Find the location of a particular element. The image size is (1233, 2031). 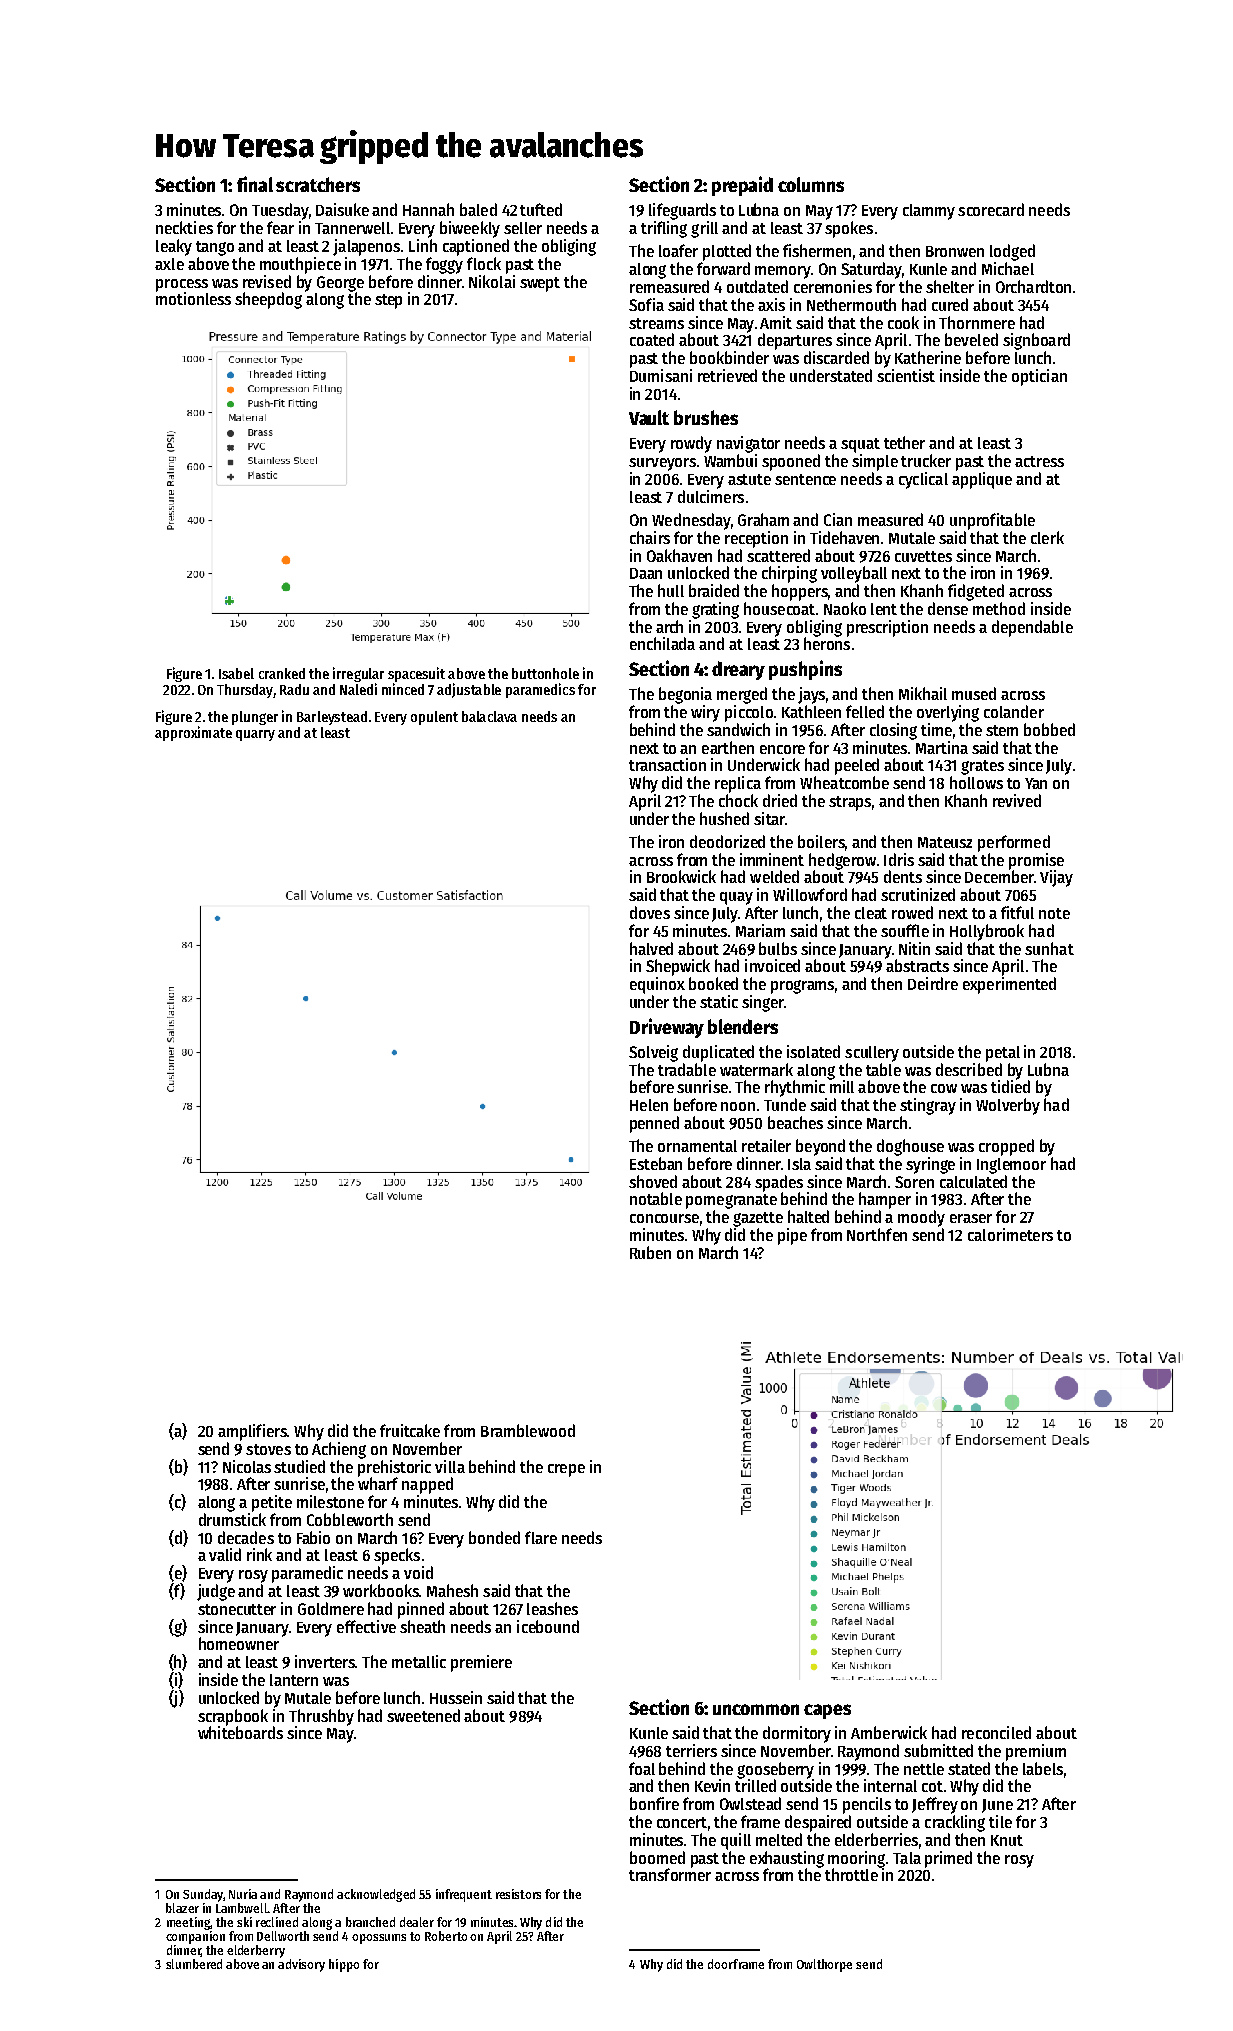

approximate is located at coordinates (193, 733).
